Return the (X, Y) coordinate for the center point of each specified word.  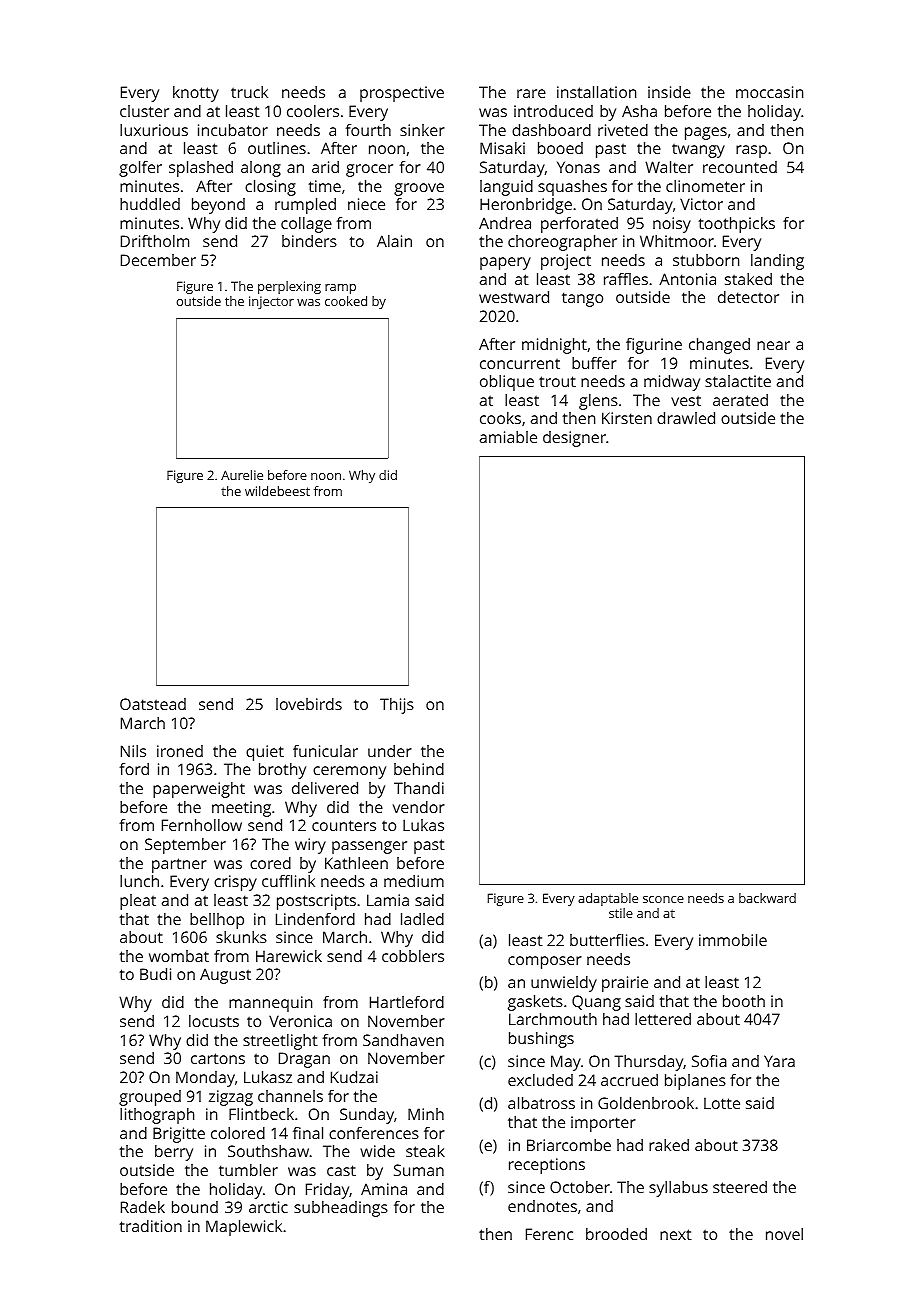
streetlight (280, 1042)
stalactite (738, 381)
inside (669, 92)
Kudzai (354, 1077)
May (566, 1063)
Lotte (722, 1103)
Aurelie (242, 475)
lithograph (157, 1116)
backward (767, 898)
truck (249, 92)
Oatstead (153, 704)
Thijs (397, 706)
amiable (508, 437)
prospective (402, 94)
